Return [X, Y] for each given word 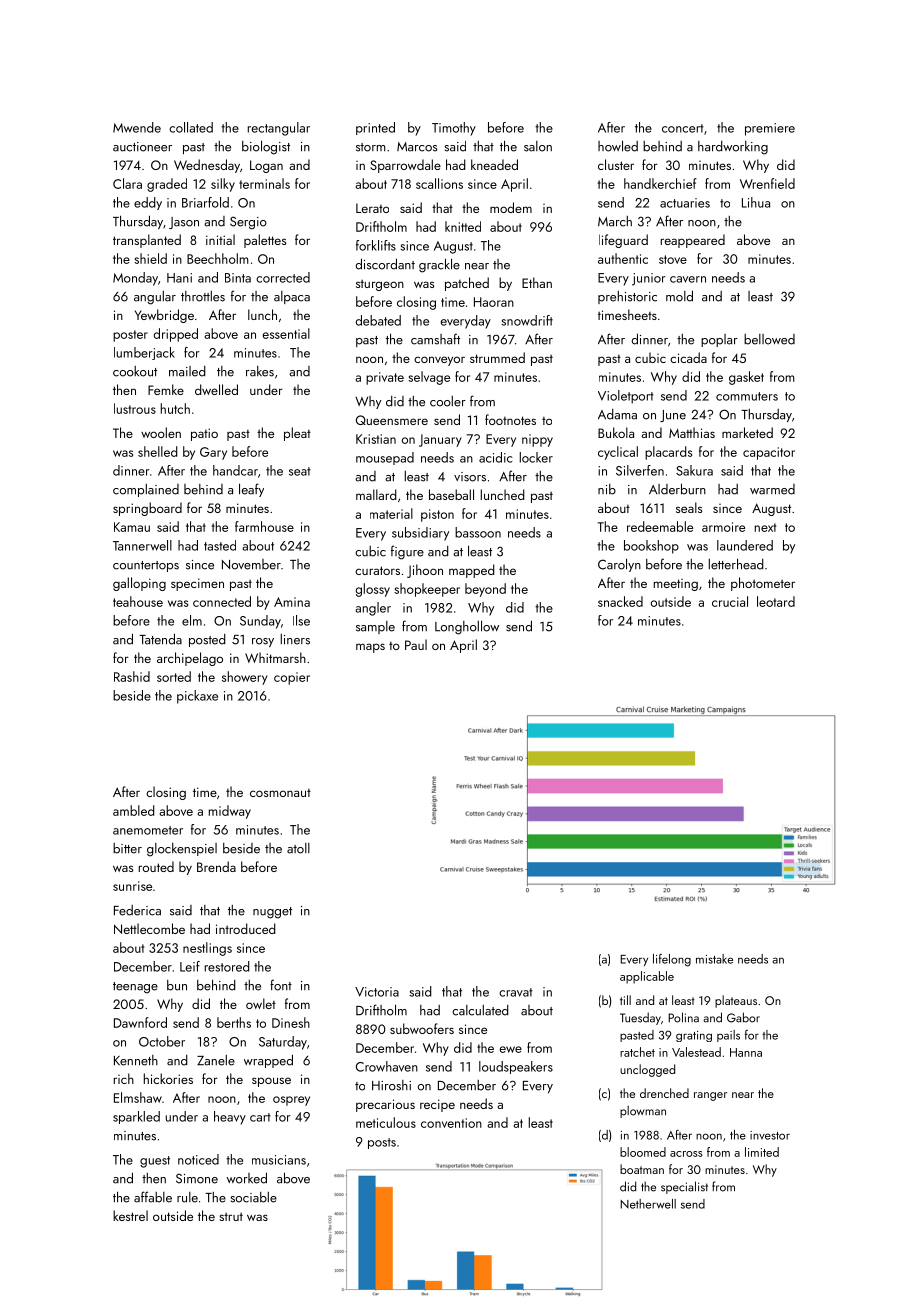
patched [467, 284]
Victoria [377, 992]
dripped [175, 335]
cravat [516, 992]
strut [231, 1217]
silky [223, 185]
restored [227, 966]
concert [683, 128]
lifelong [672, 960]
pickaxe [197, 697]
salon [538, 146]
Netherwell [648, 1204]
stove [673, 259]
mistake [714, 959]
